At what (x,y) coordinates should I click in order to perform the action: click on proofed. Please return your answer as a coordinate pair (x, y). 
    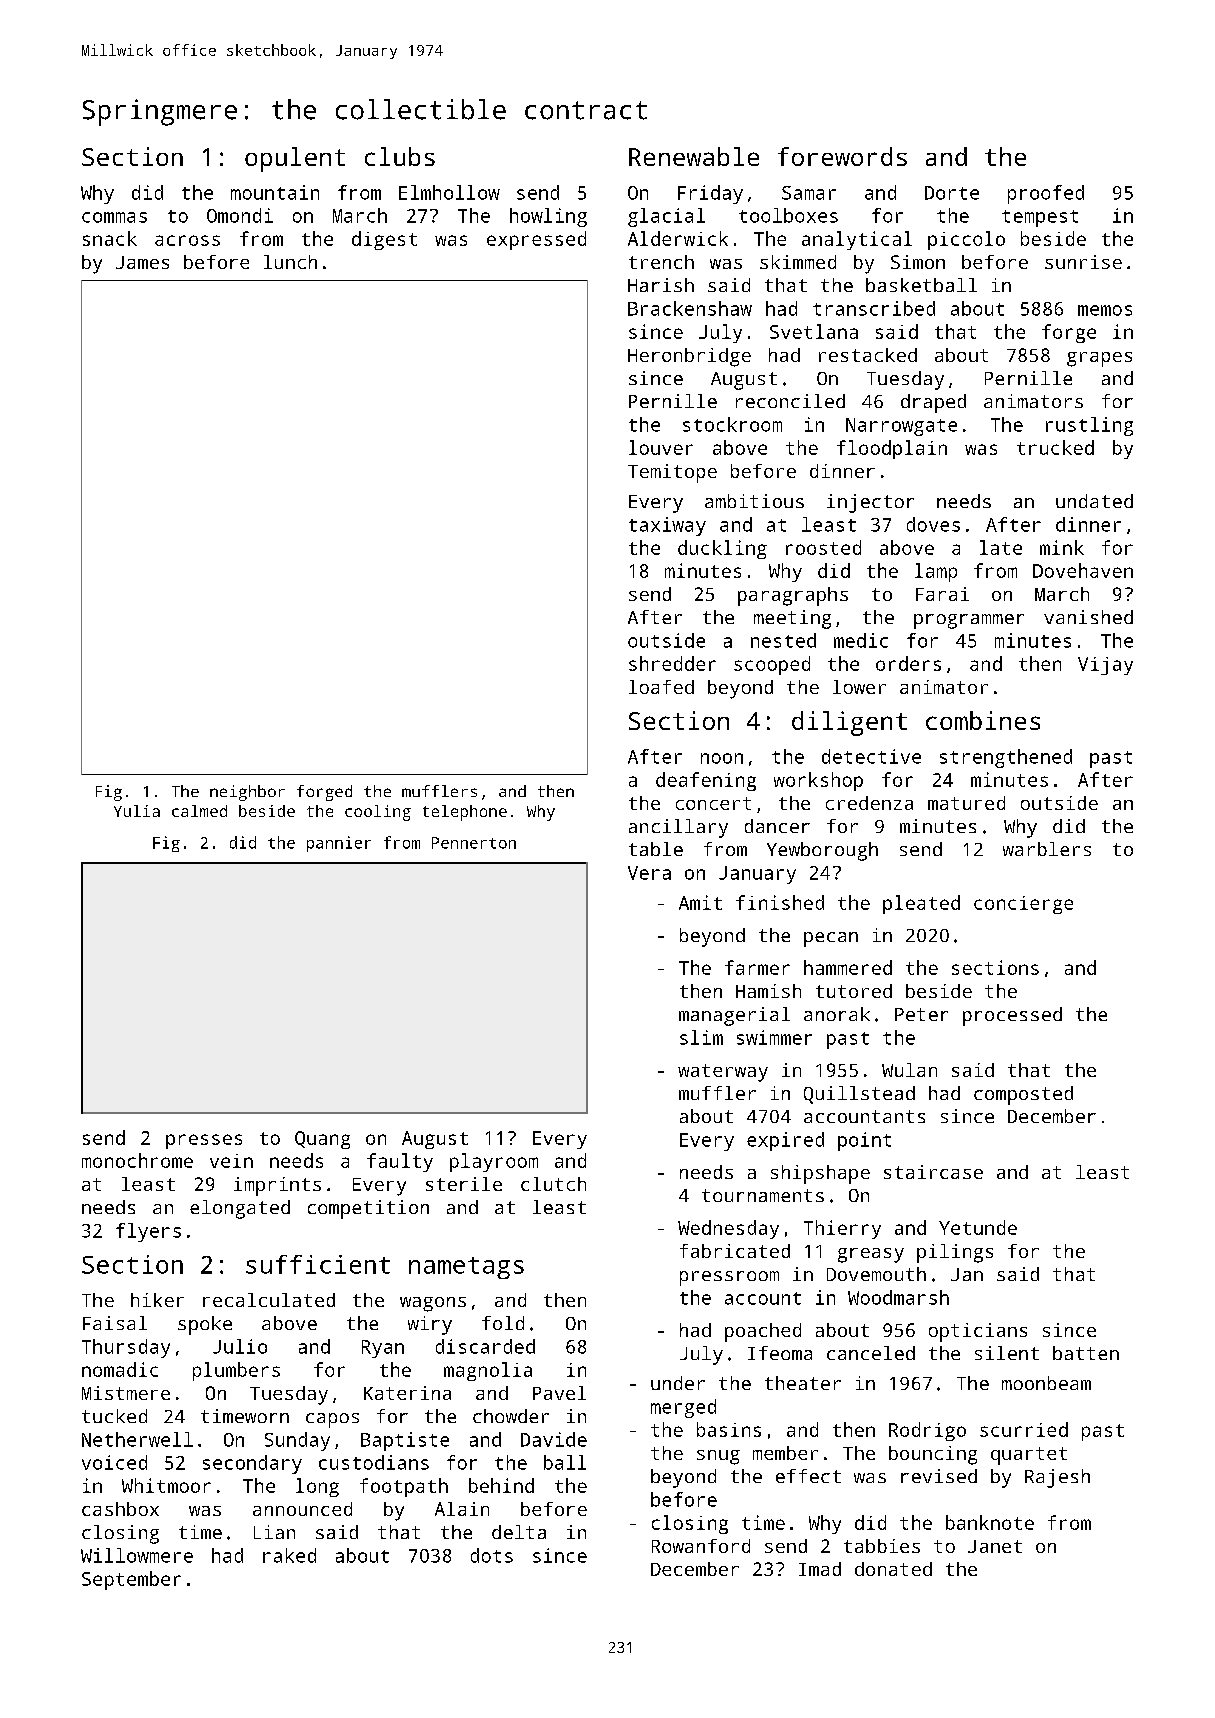
    Looking at the image, I should click on (1046, 194).
